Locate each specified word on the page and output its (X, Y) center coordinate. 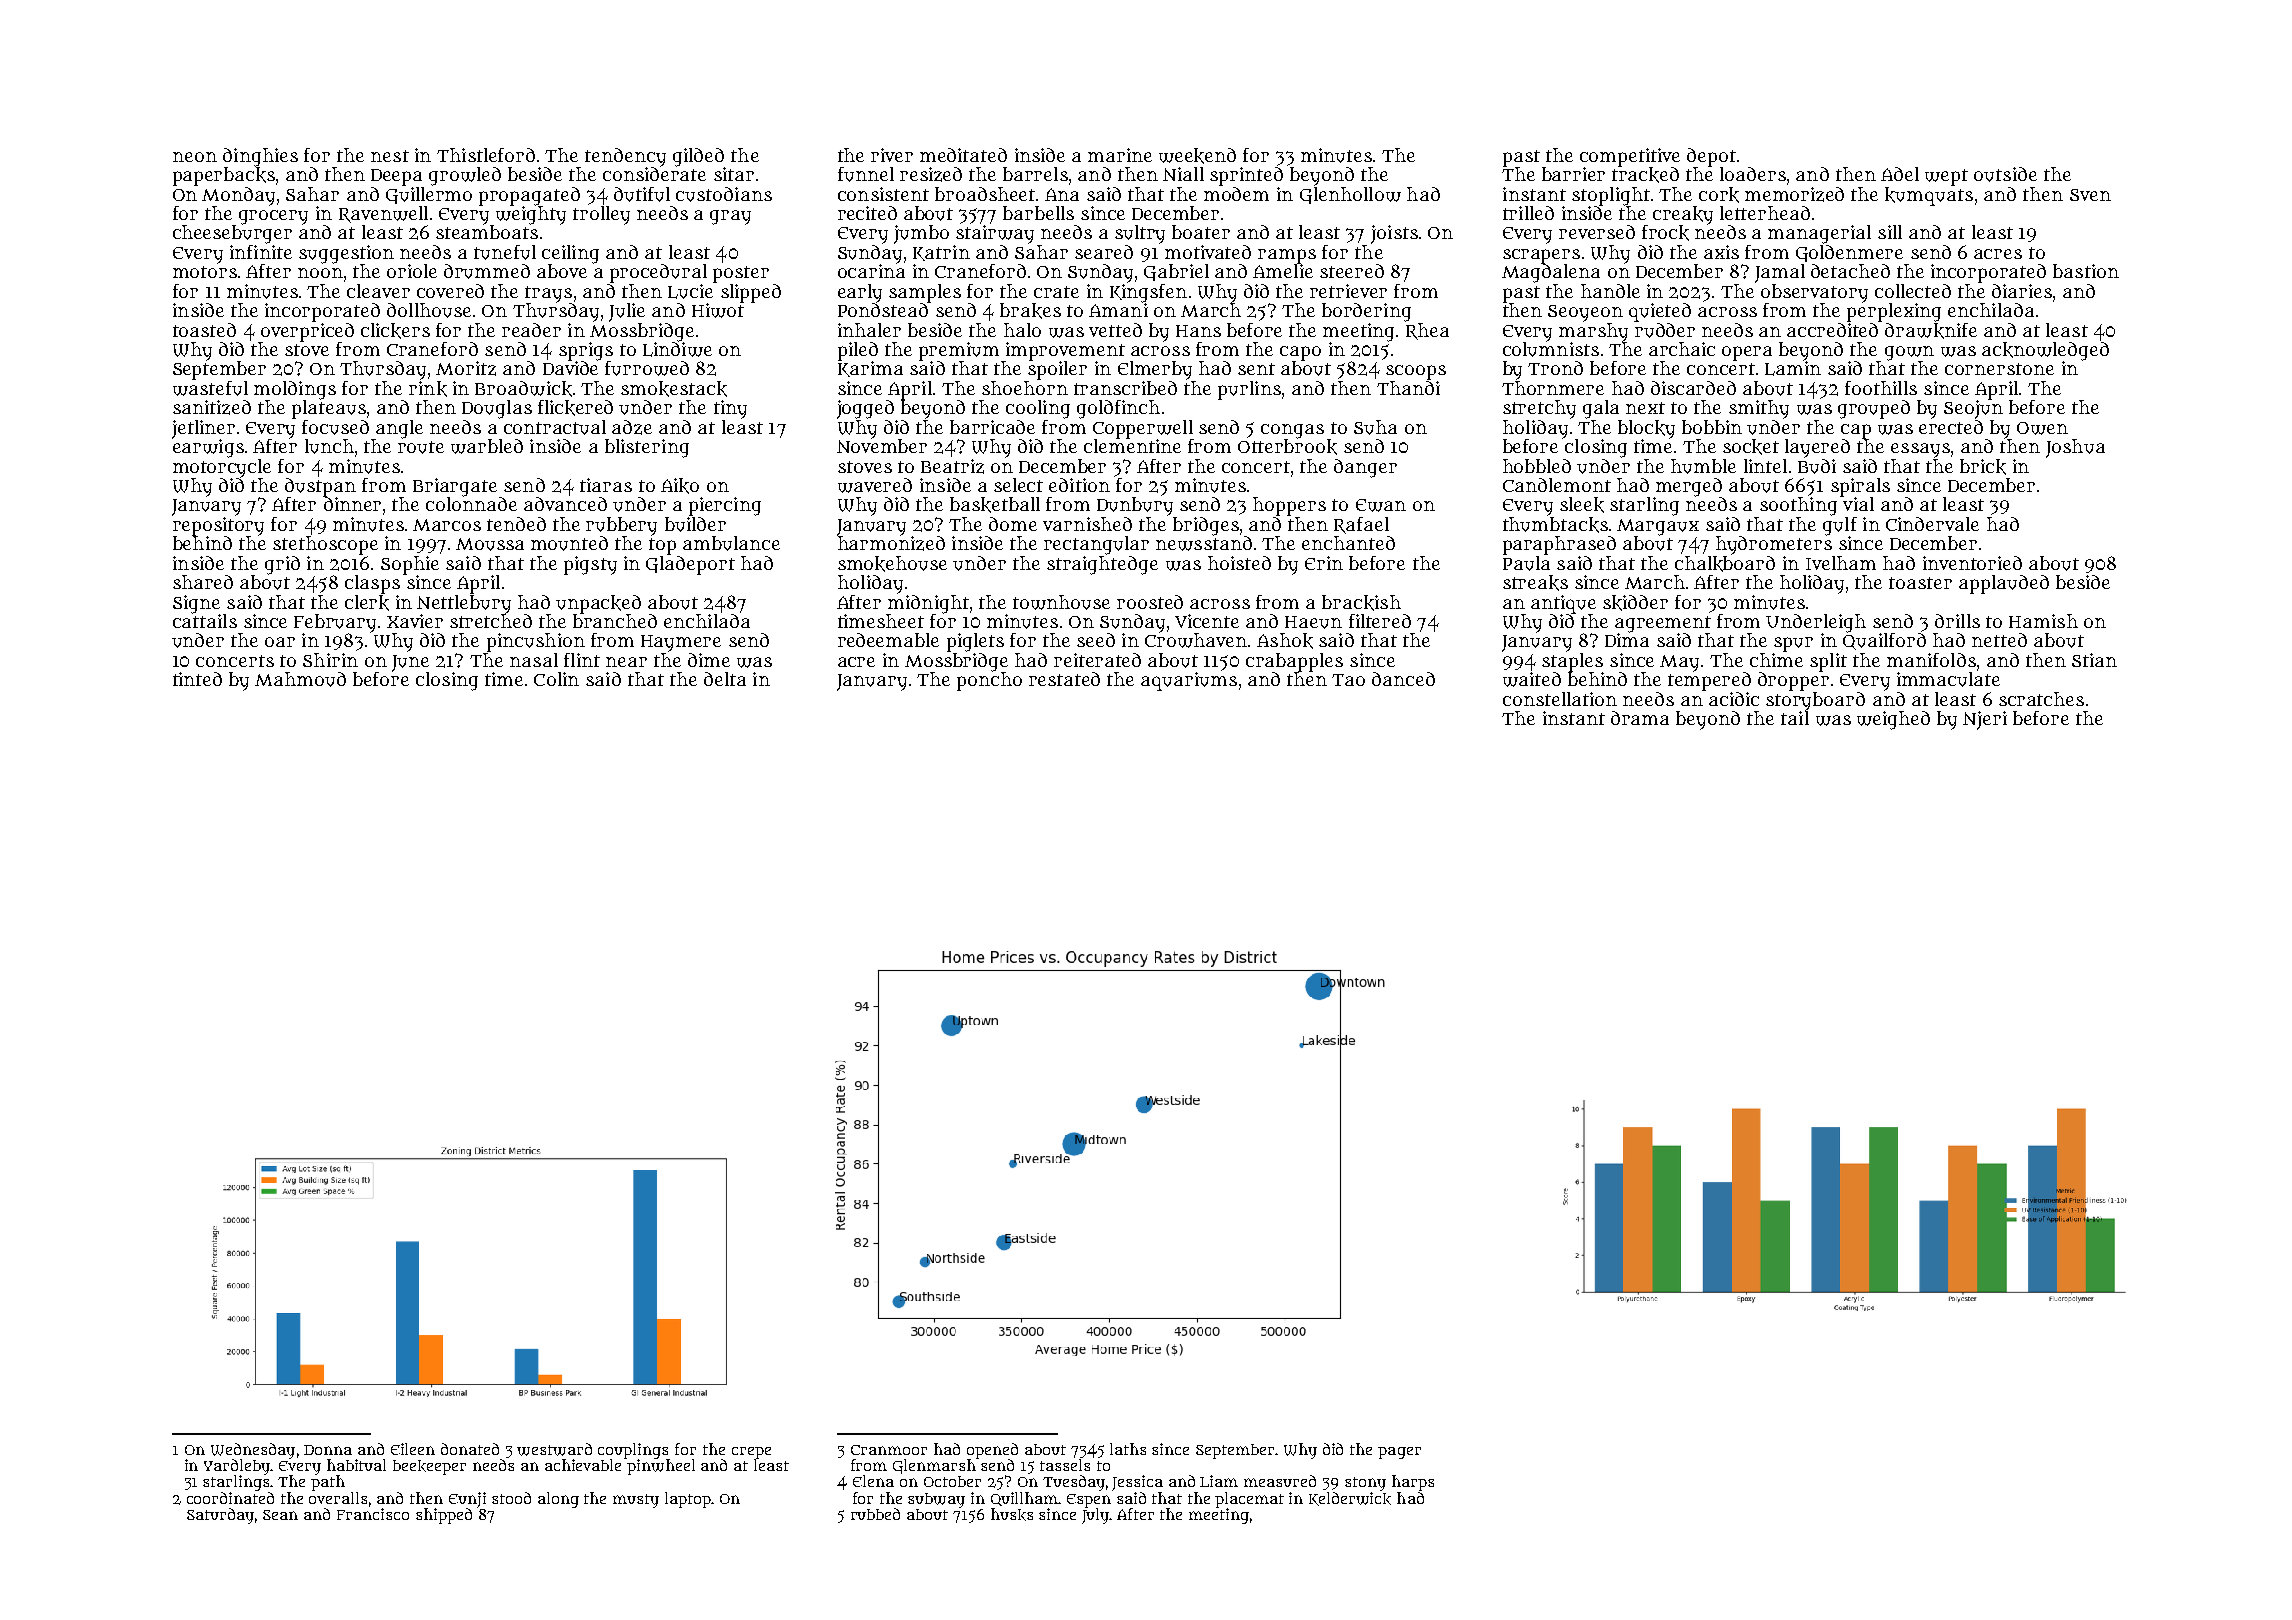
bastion (2086, 271)
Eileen (413, 1449)
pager (1399, 1453)
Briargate (455, 487)
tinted (197, 679)
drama (1640, 718)
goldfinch (1118, 409)
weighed (1893, 720)
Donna (328, 1450)
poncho (989, 681)
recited (867, 213)
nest (390, 156)
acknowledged (2045, 351)
